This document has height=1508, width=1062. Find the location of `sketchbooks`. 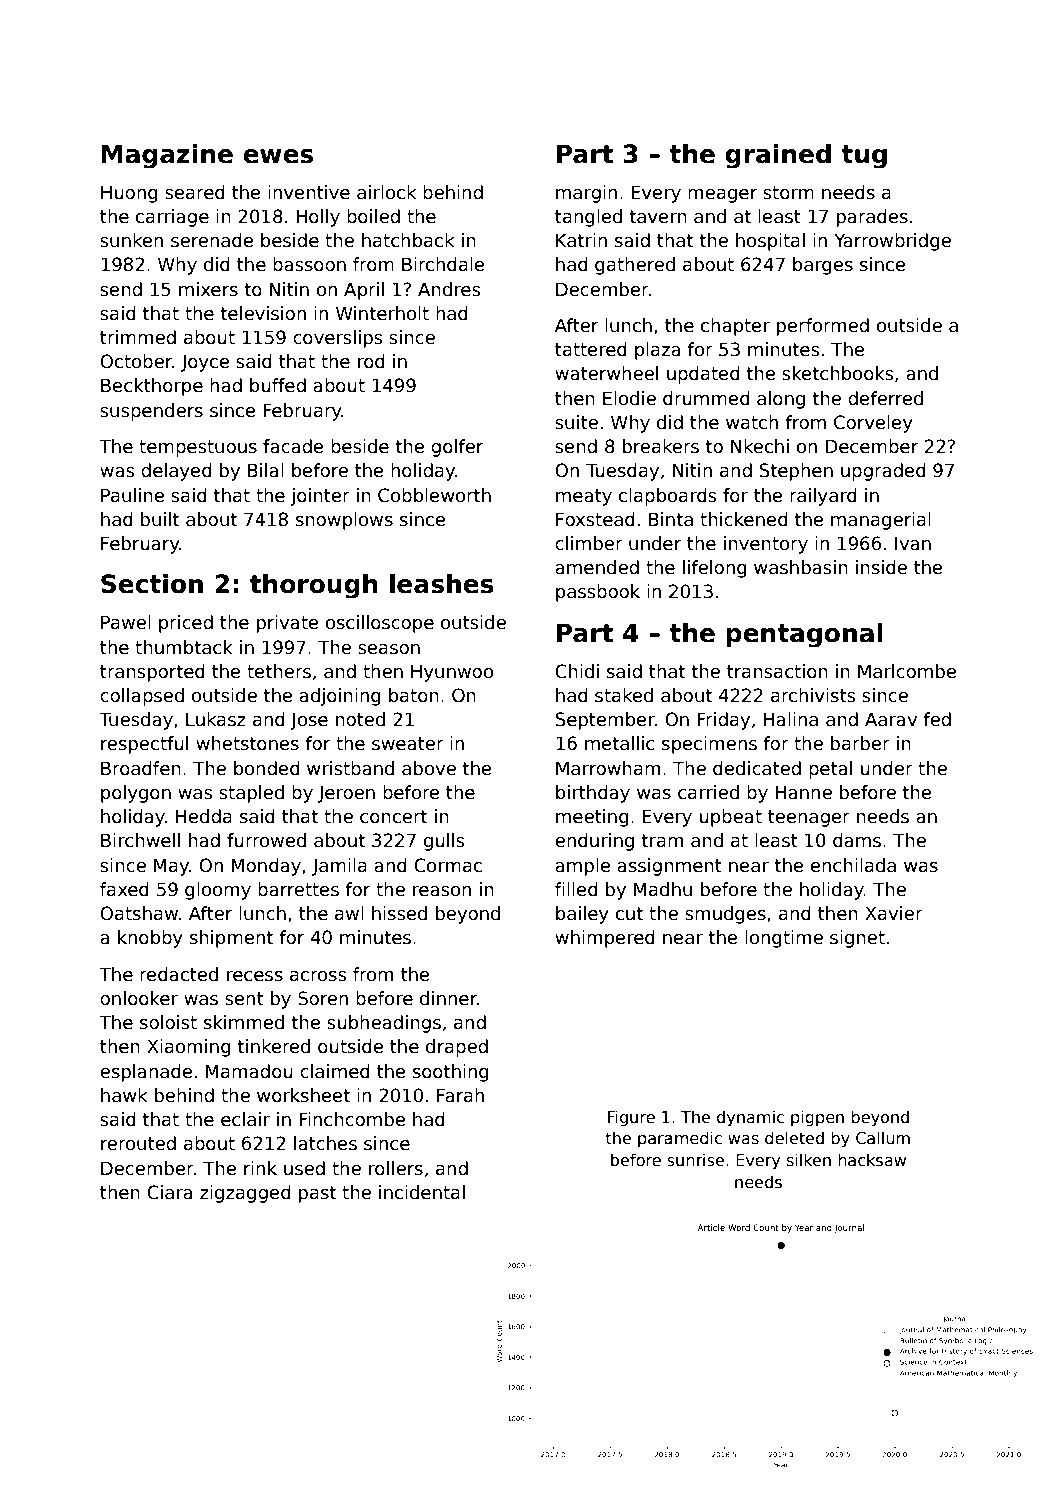

sketchbooks is located at coordinates (838, 373).
